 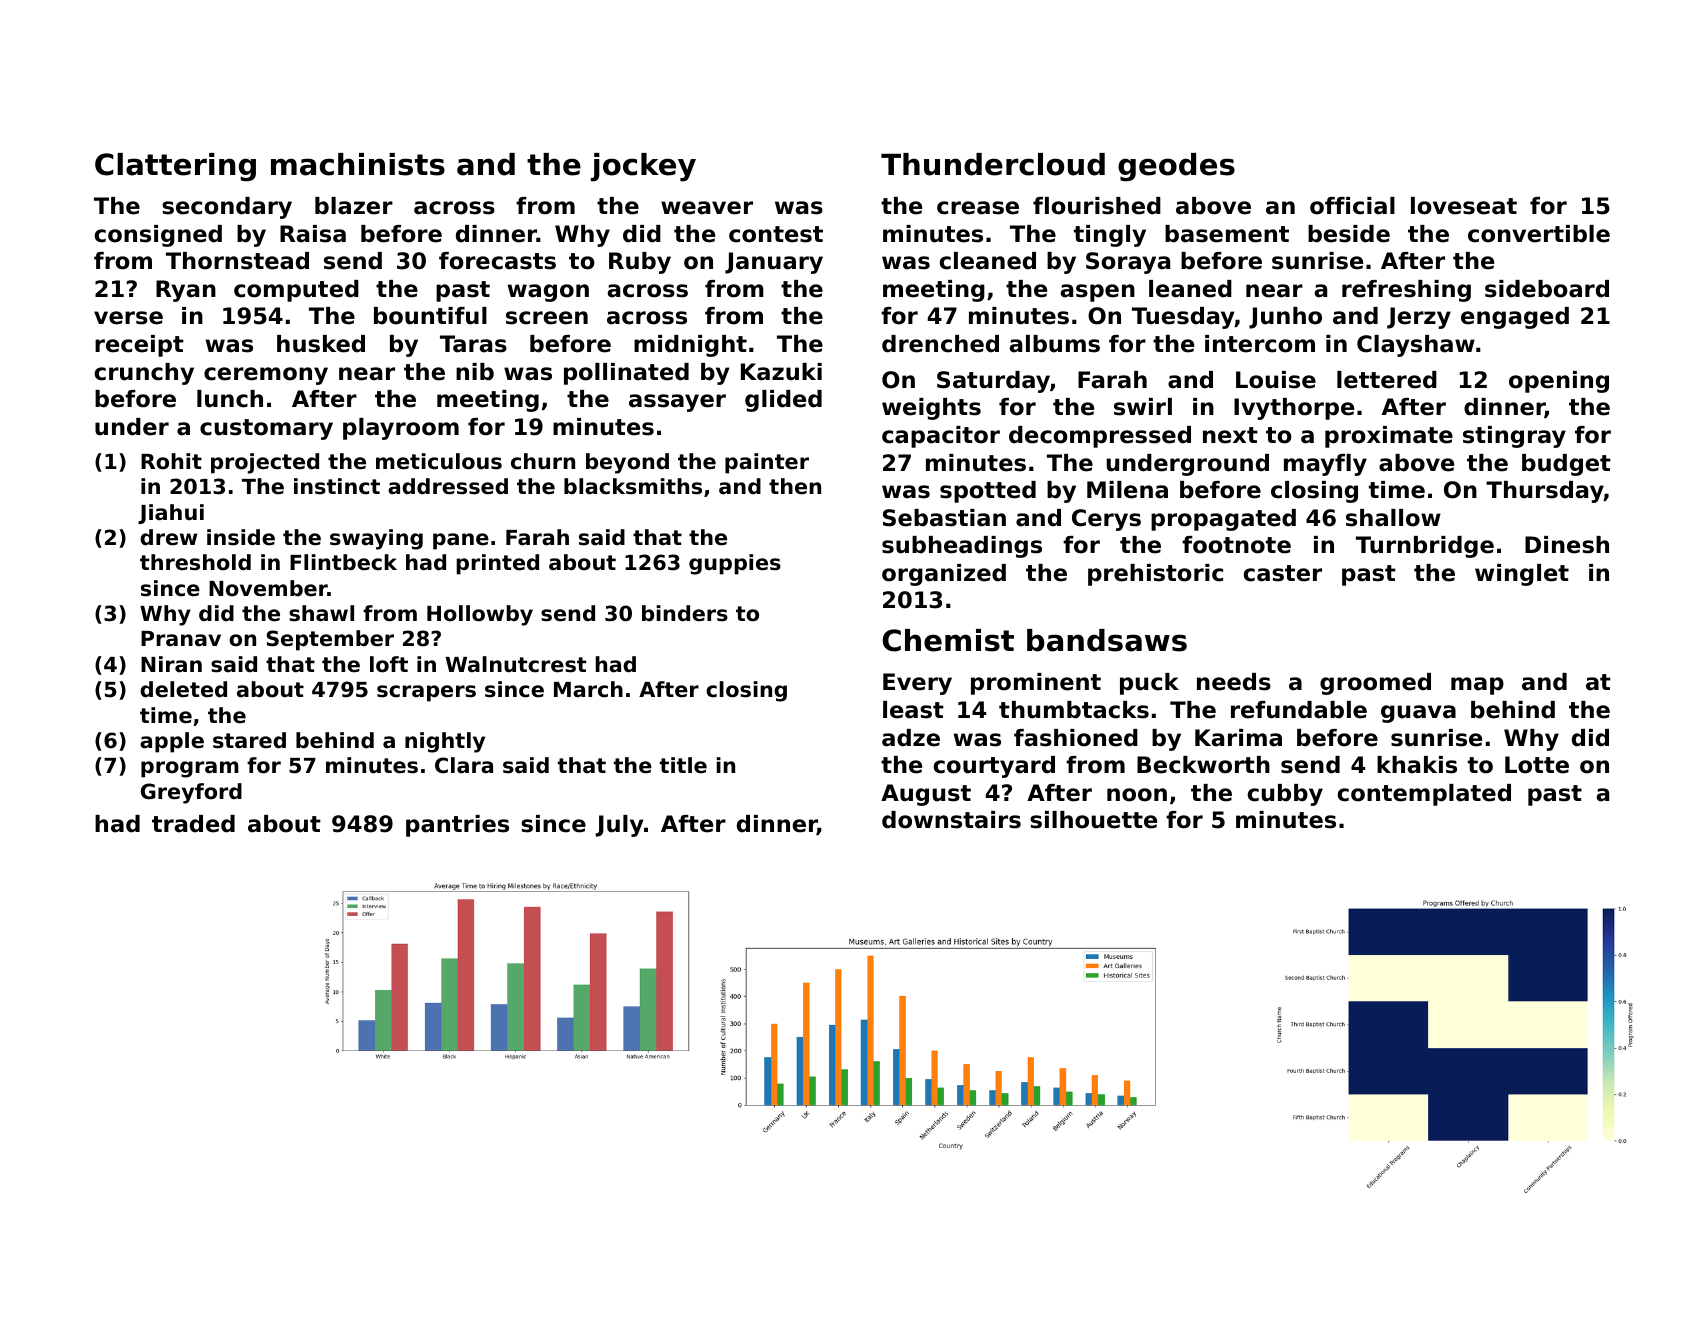 What do you see at coordinates (426, 693) in the screenshot?
I see `scrapers` at bounding box center [426, 693].
